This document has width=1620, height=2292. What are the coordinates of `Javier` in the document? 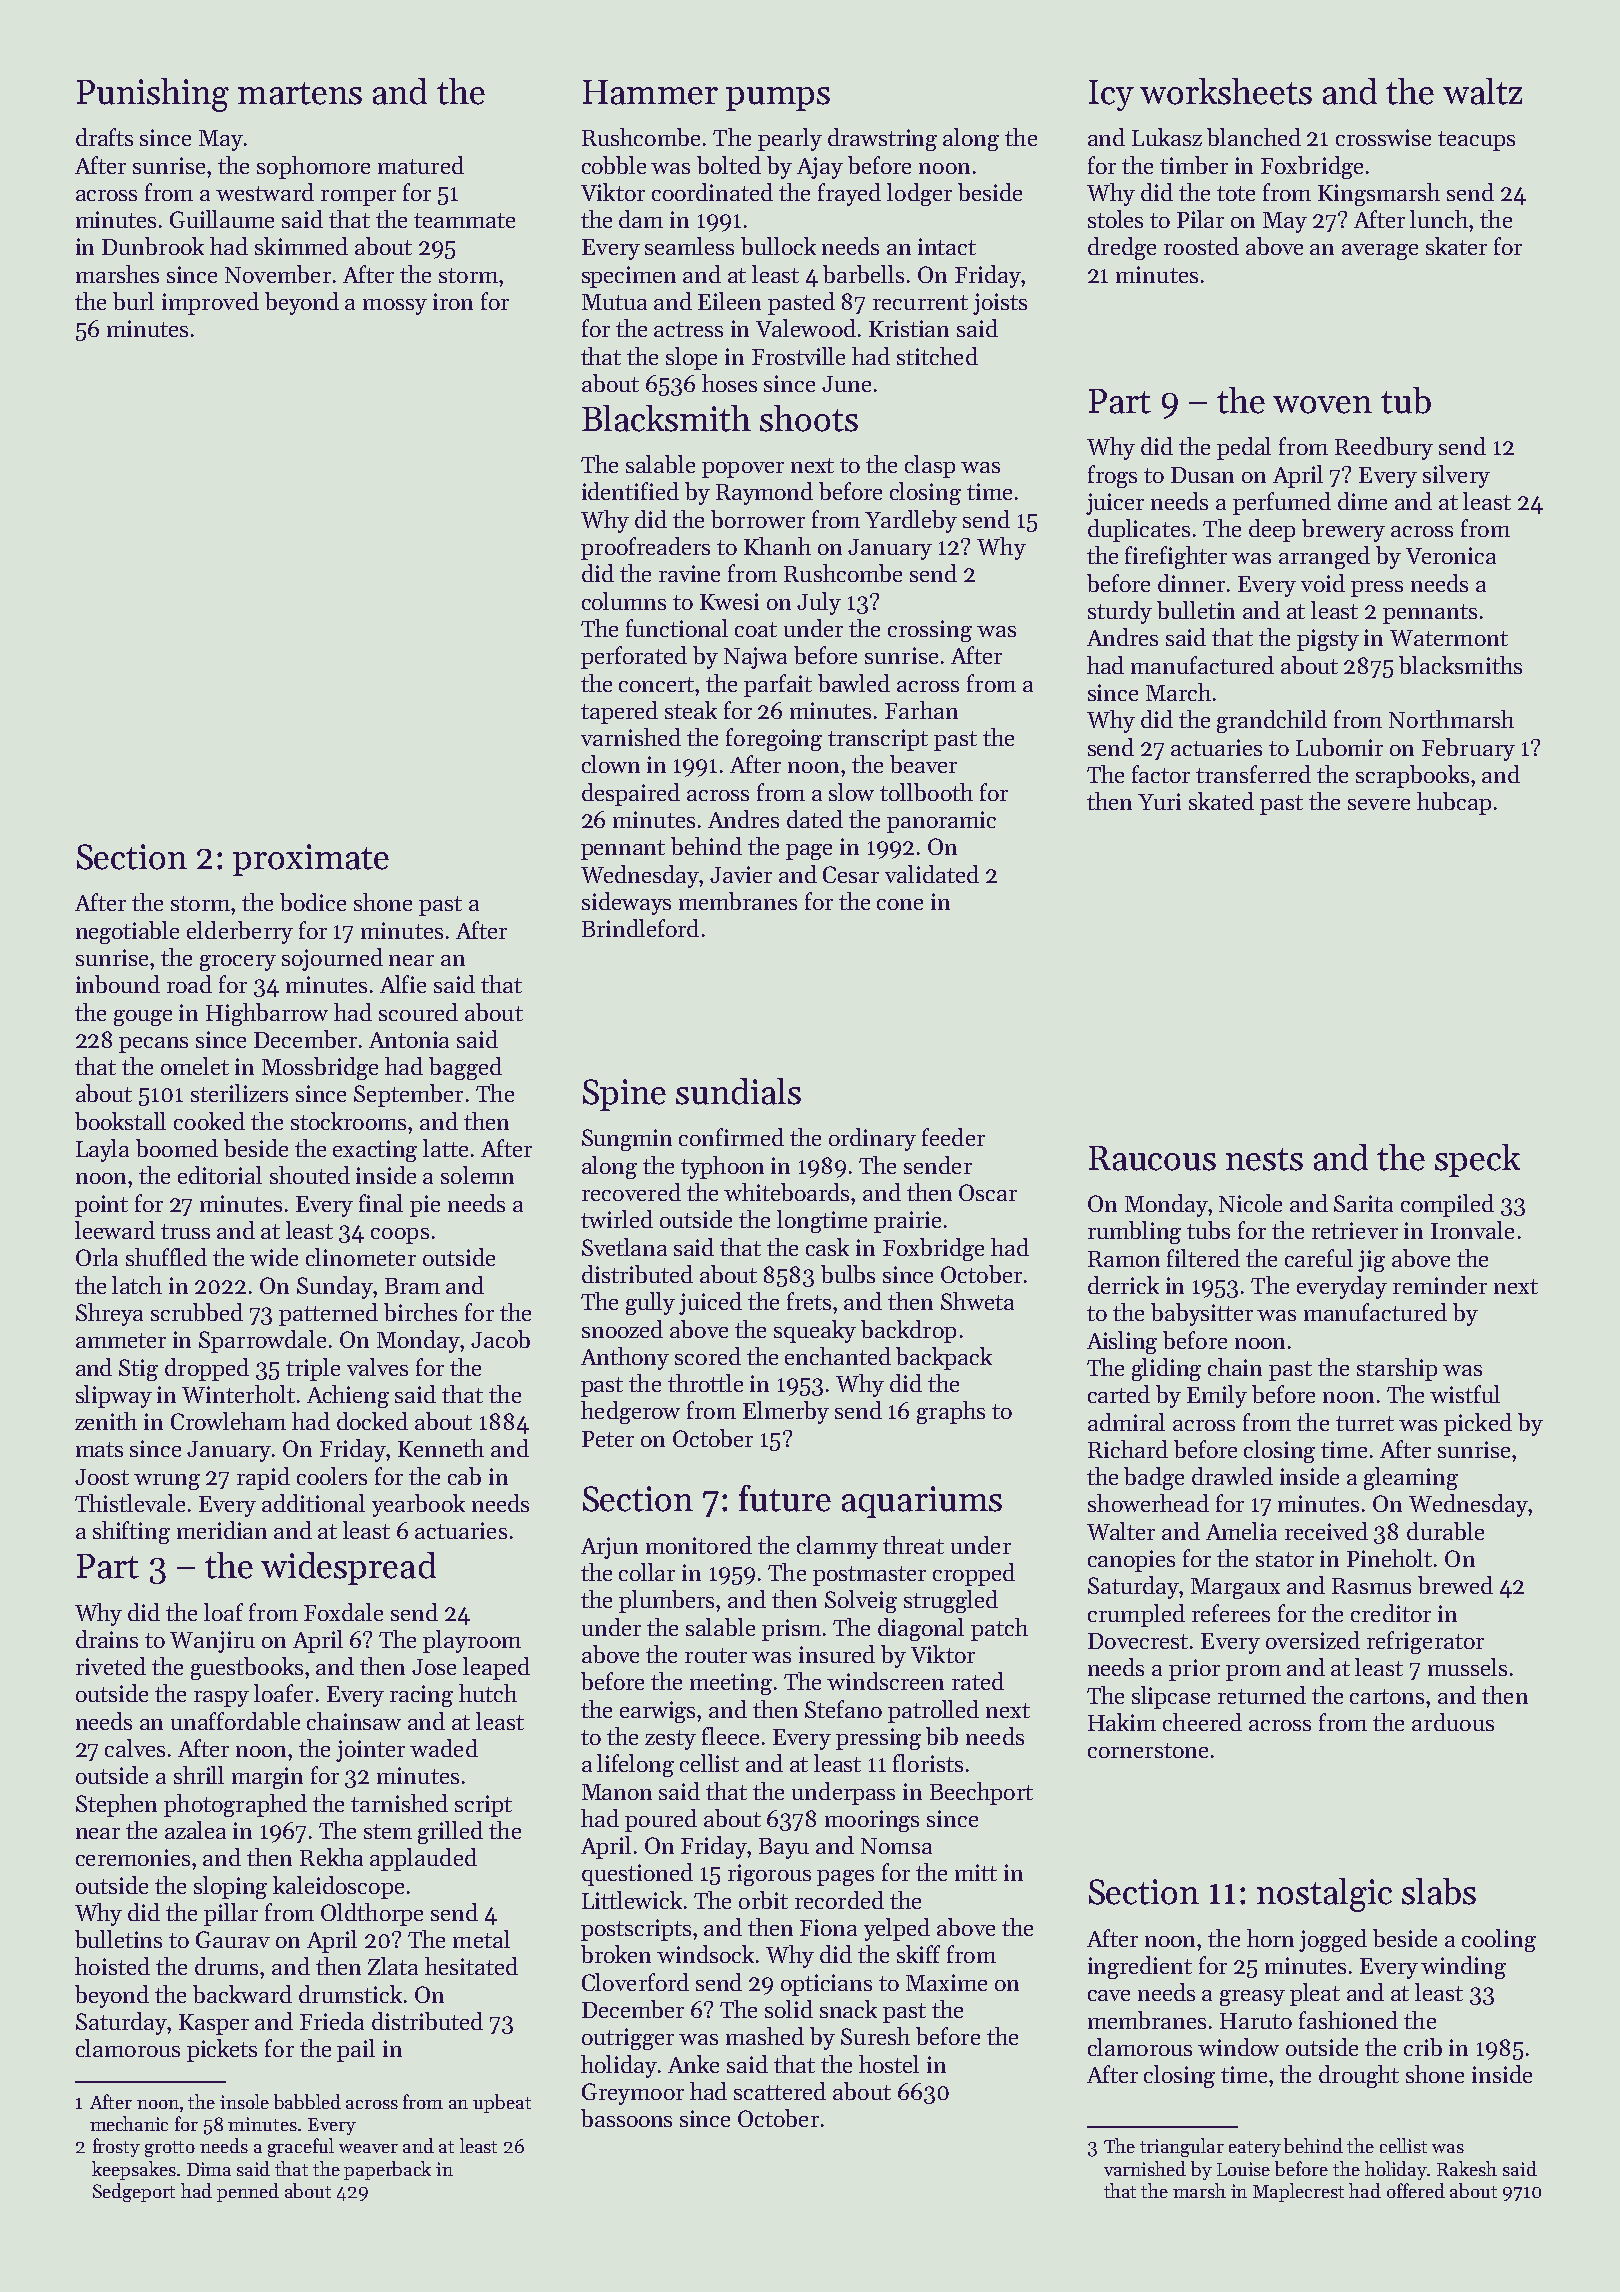 It's located at (741, 874).
